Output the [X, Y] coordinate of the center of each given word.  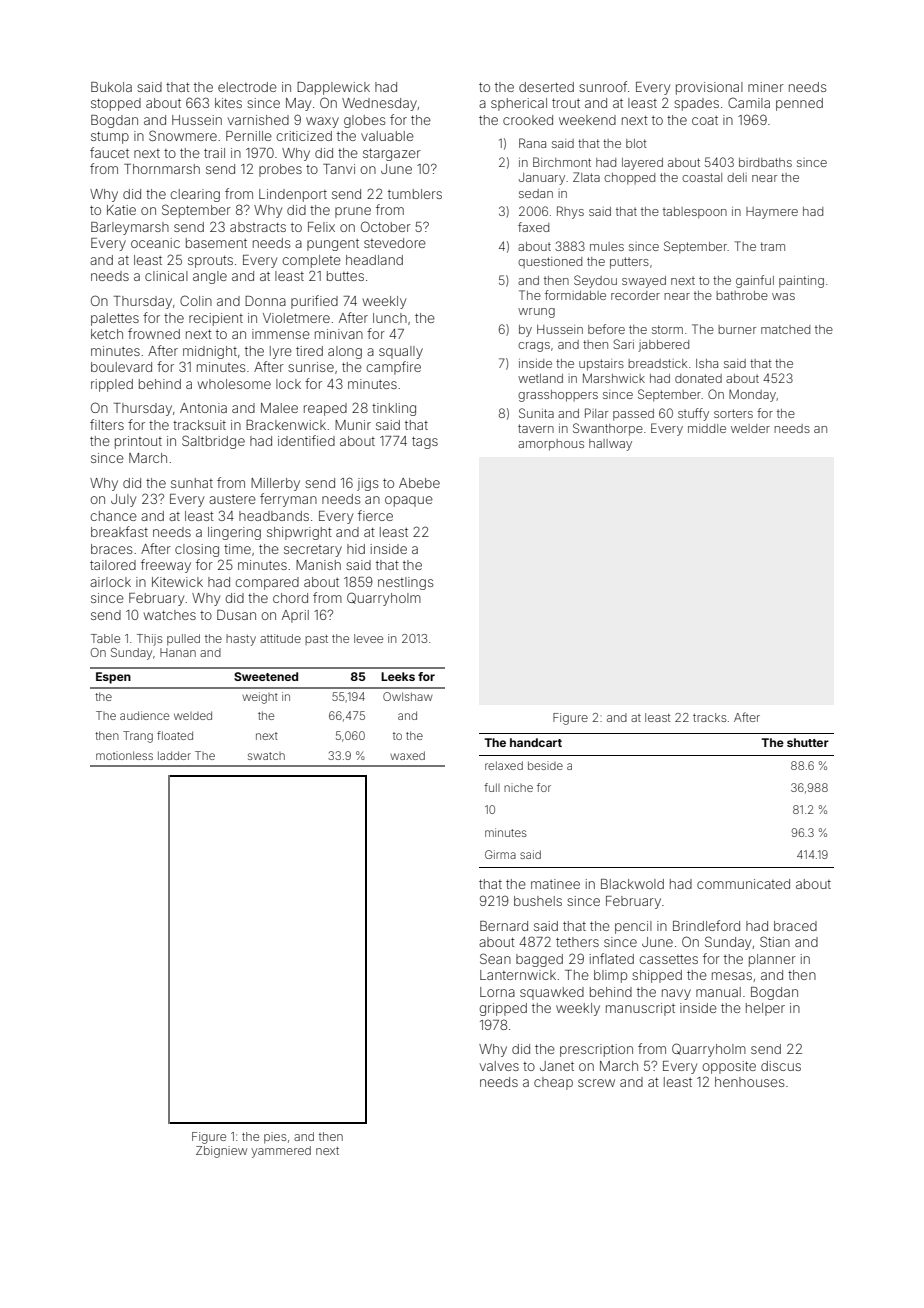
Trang [138, 737]
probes [280, 170]
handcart [536, 742]
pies [275, 1138]
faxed [533, 227]
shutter [808, 742]
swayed [644, 282]
